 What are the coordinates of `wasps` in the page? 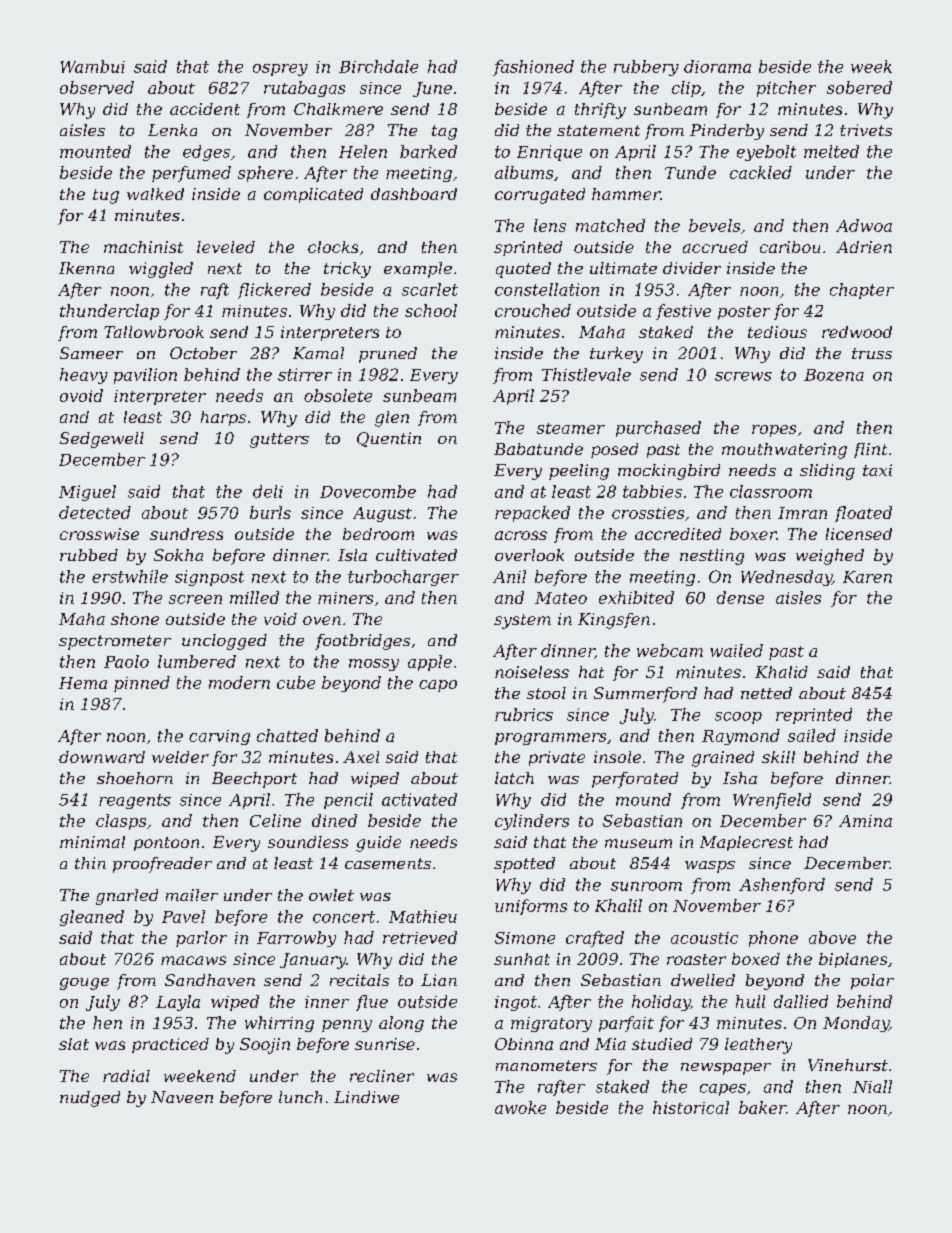 It's located at (710, 867).
